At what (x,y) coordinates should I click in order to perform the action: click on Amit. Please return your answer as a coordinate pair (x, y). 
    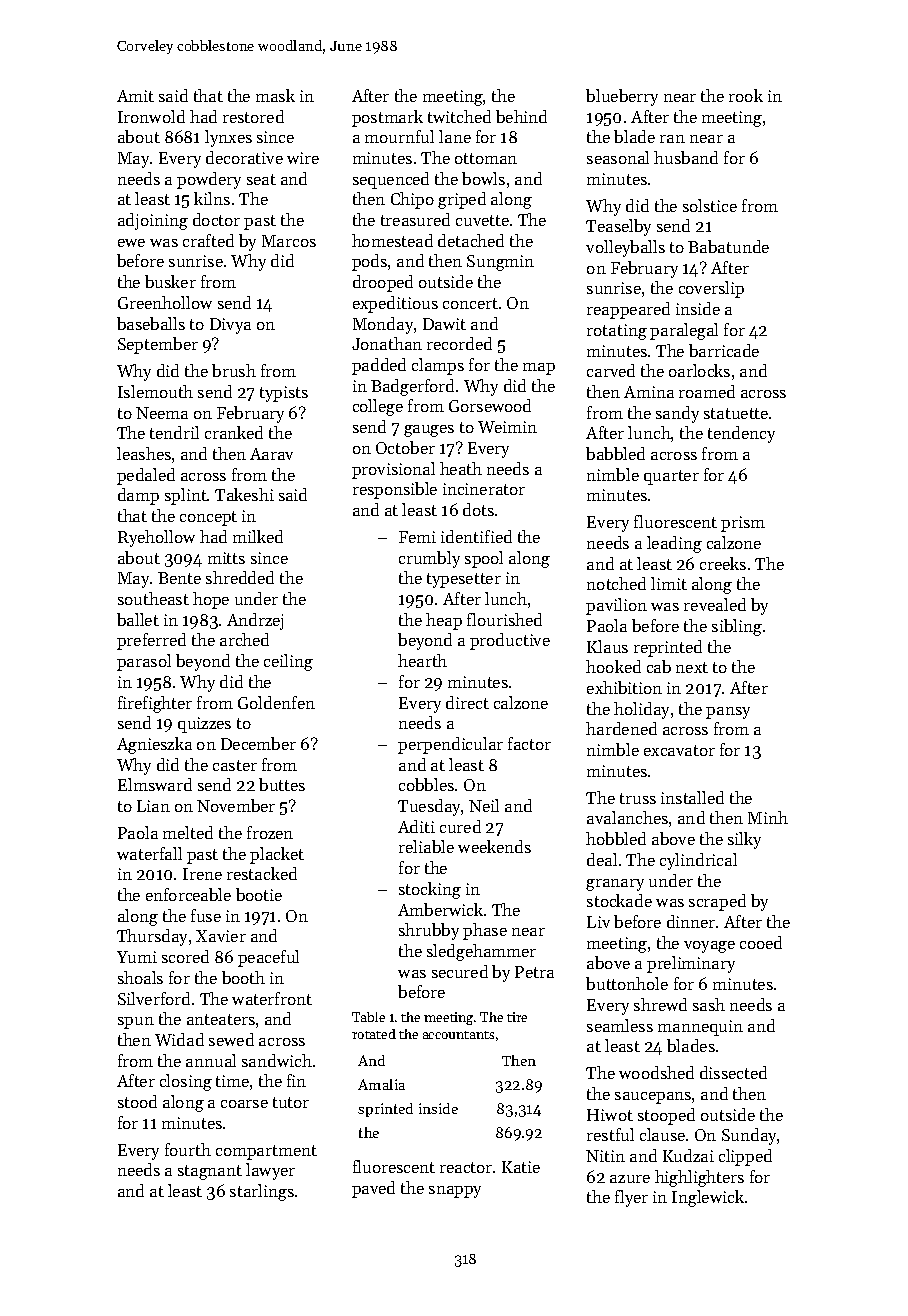
    Looking at the image, I should click on (135, 96).
